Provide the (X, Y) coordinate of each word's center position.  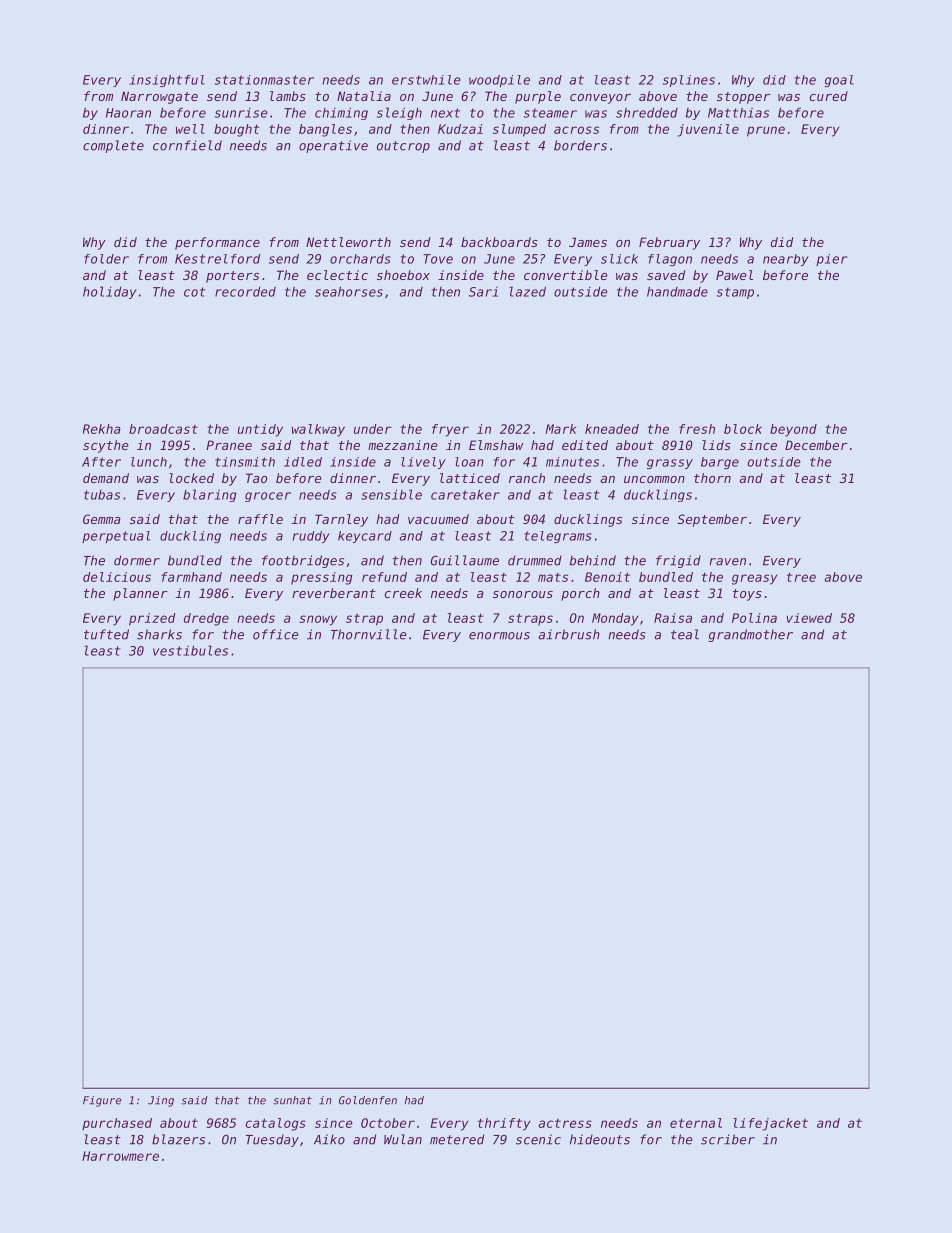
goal (839, 81)
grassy (670, 464)
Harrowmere (120, 1156)
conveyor (600, 99)
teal (685, 634)
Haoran (128, 113)
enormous (499, 636)
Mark (561, 429)
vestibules (190, 650)
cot (195, 292)
